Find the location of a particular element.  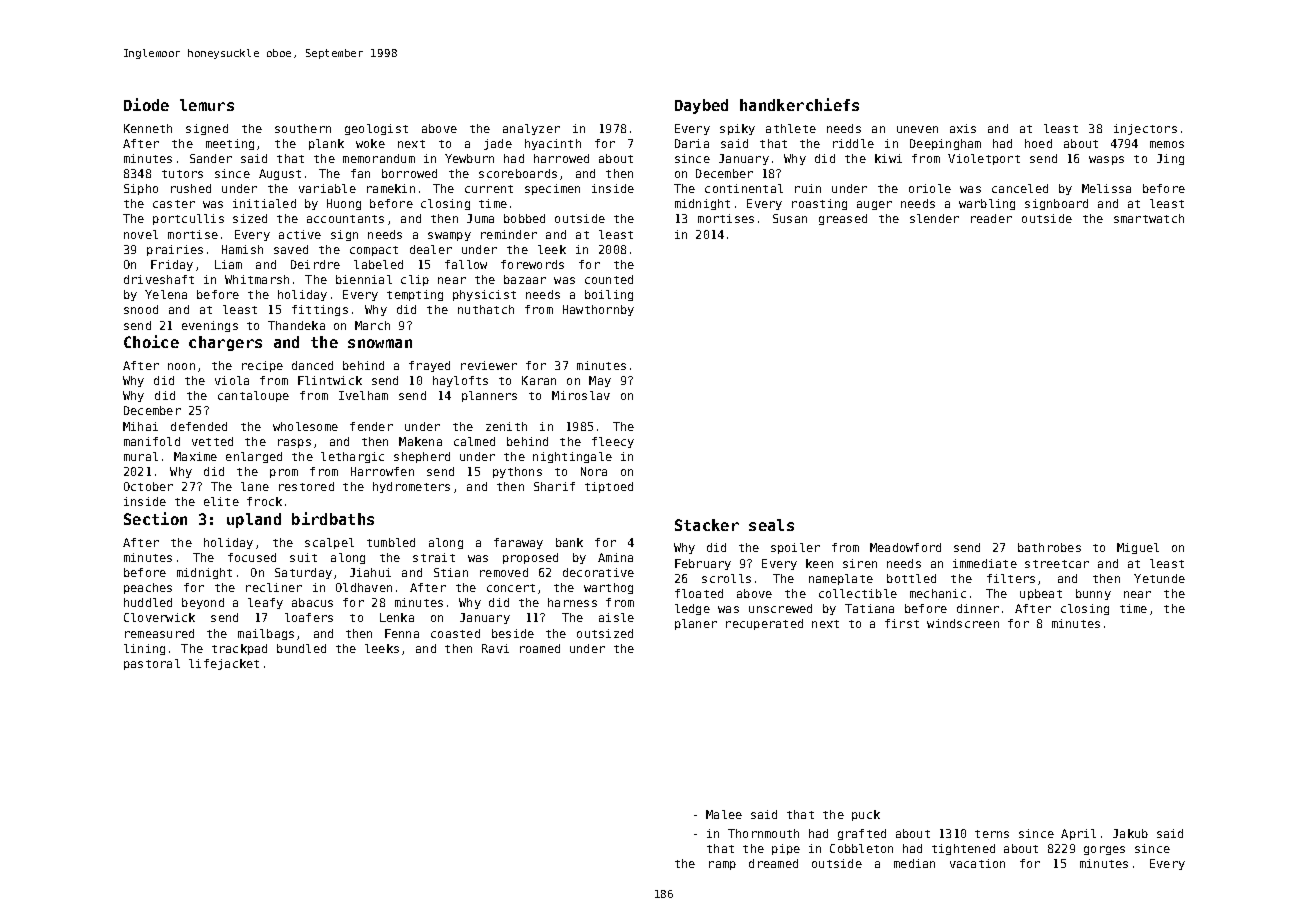

Maxime is located at coordinates (195, 456).
